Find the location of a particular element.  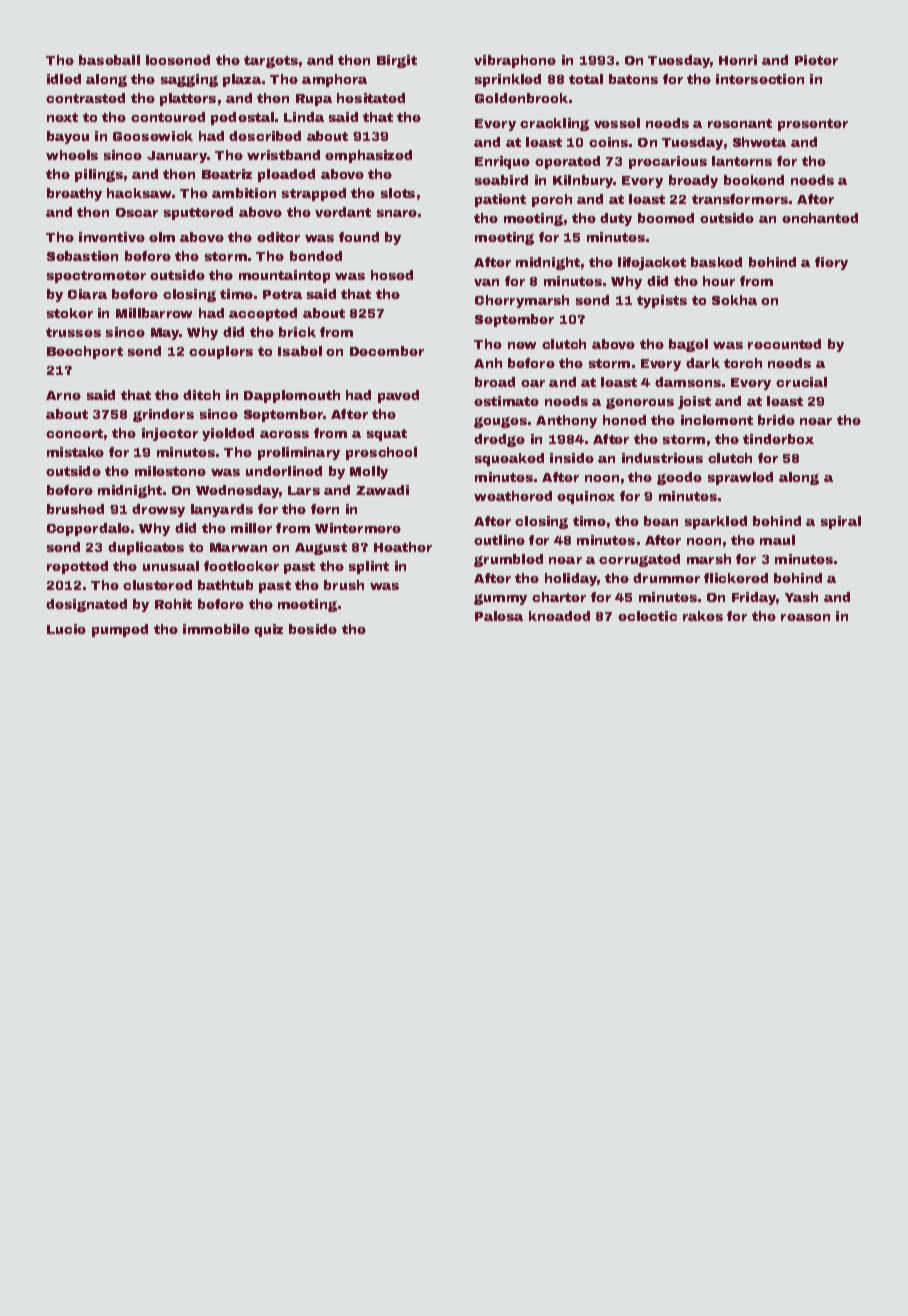

sputtered is located at coordinates (198, 213).
